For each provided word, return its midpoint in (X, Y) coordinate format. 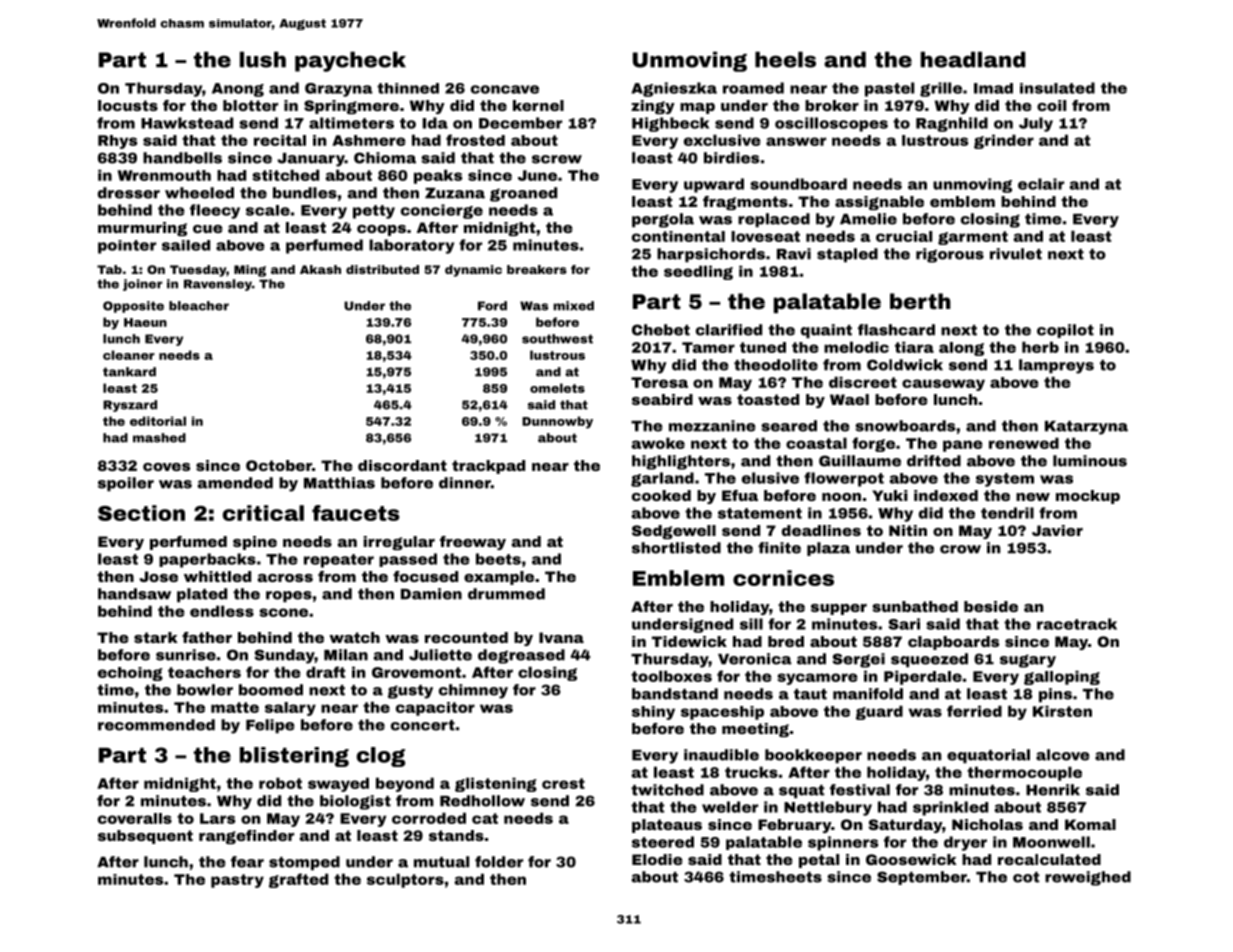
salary (290, 709)
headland (973, 59)
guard (879, 712)
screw (557, 159)
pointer (127, 247)
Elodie (657, 859)
